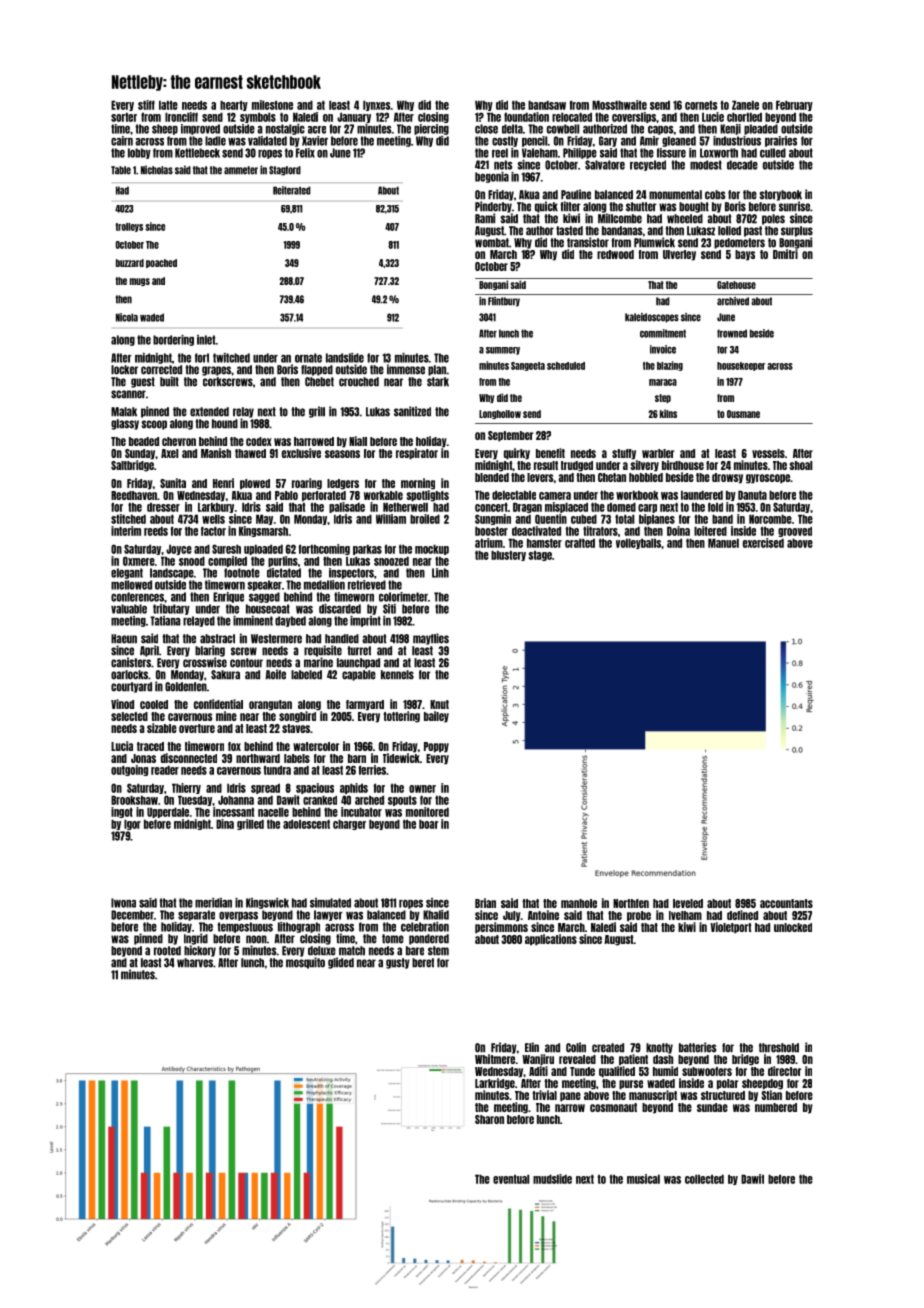  What do you see at coordinates (122, 746) in the screenshot?
I see `Lucia` at bounding box center [122, 746].
